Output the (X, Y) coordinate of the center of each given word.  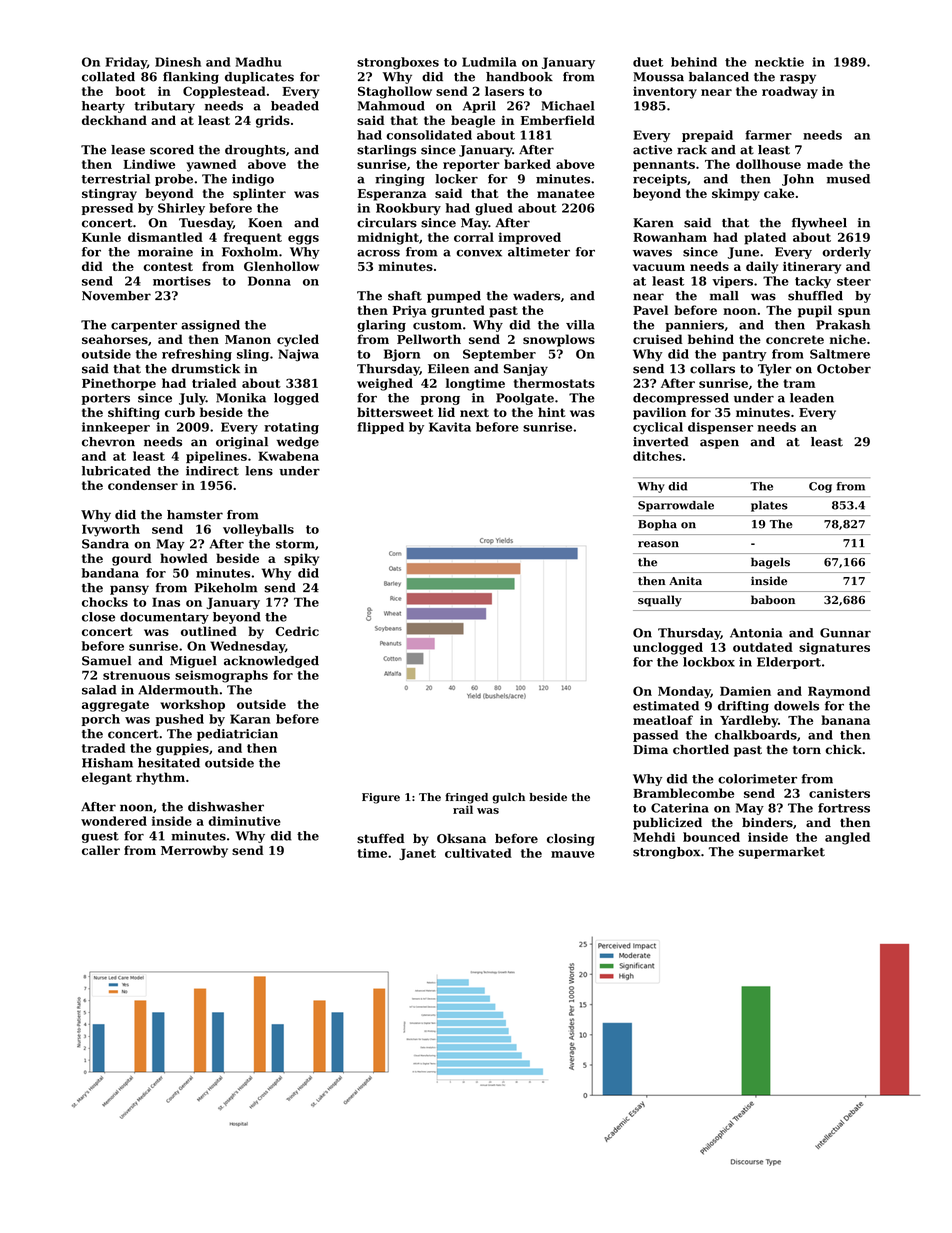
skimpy (736, 194)
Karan (250, 719)
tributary (164, 107)
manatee (566, 193)
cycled (298, 340)
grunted (458, 311)
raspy (798, 79)
